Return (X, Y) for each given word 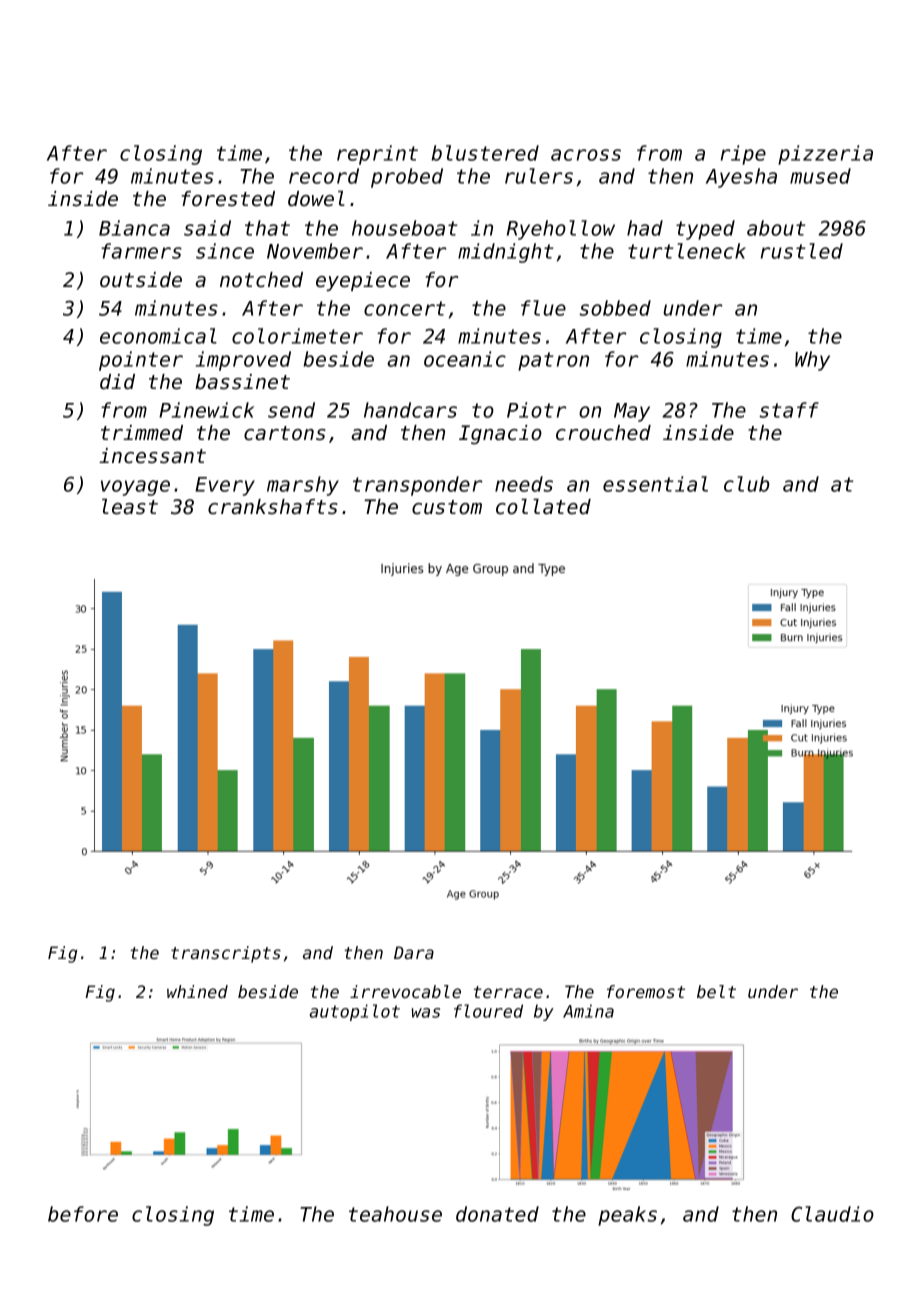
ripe (743, 155)
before (83, 1214)
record (324, 176)
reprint (377, 155)
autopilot (355, 1012)
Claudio (832, 1214)
